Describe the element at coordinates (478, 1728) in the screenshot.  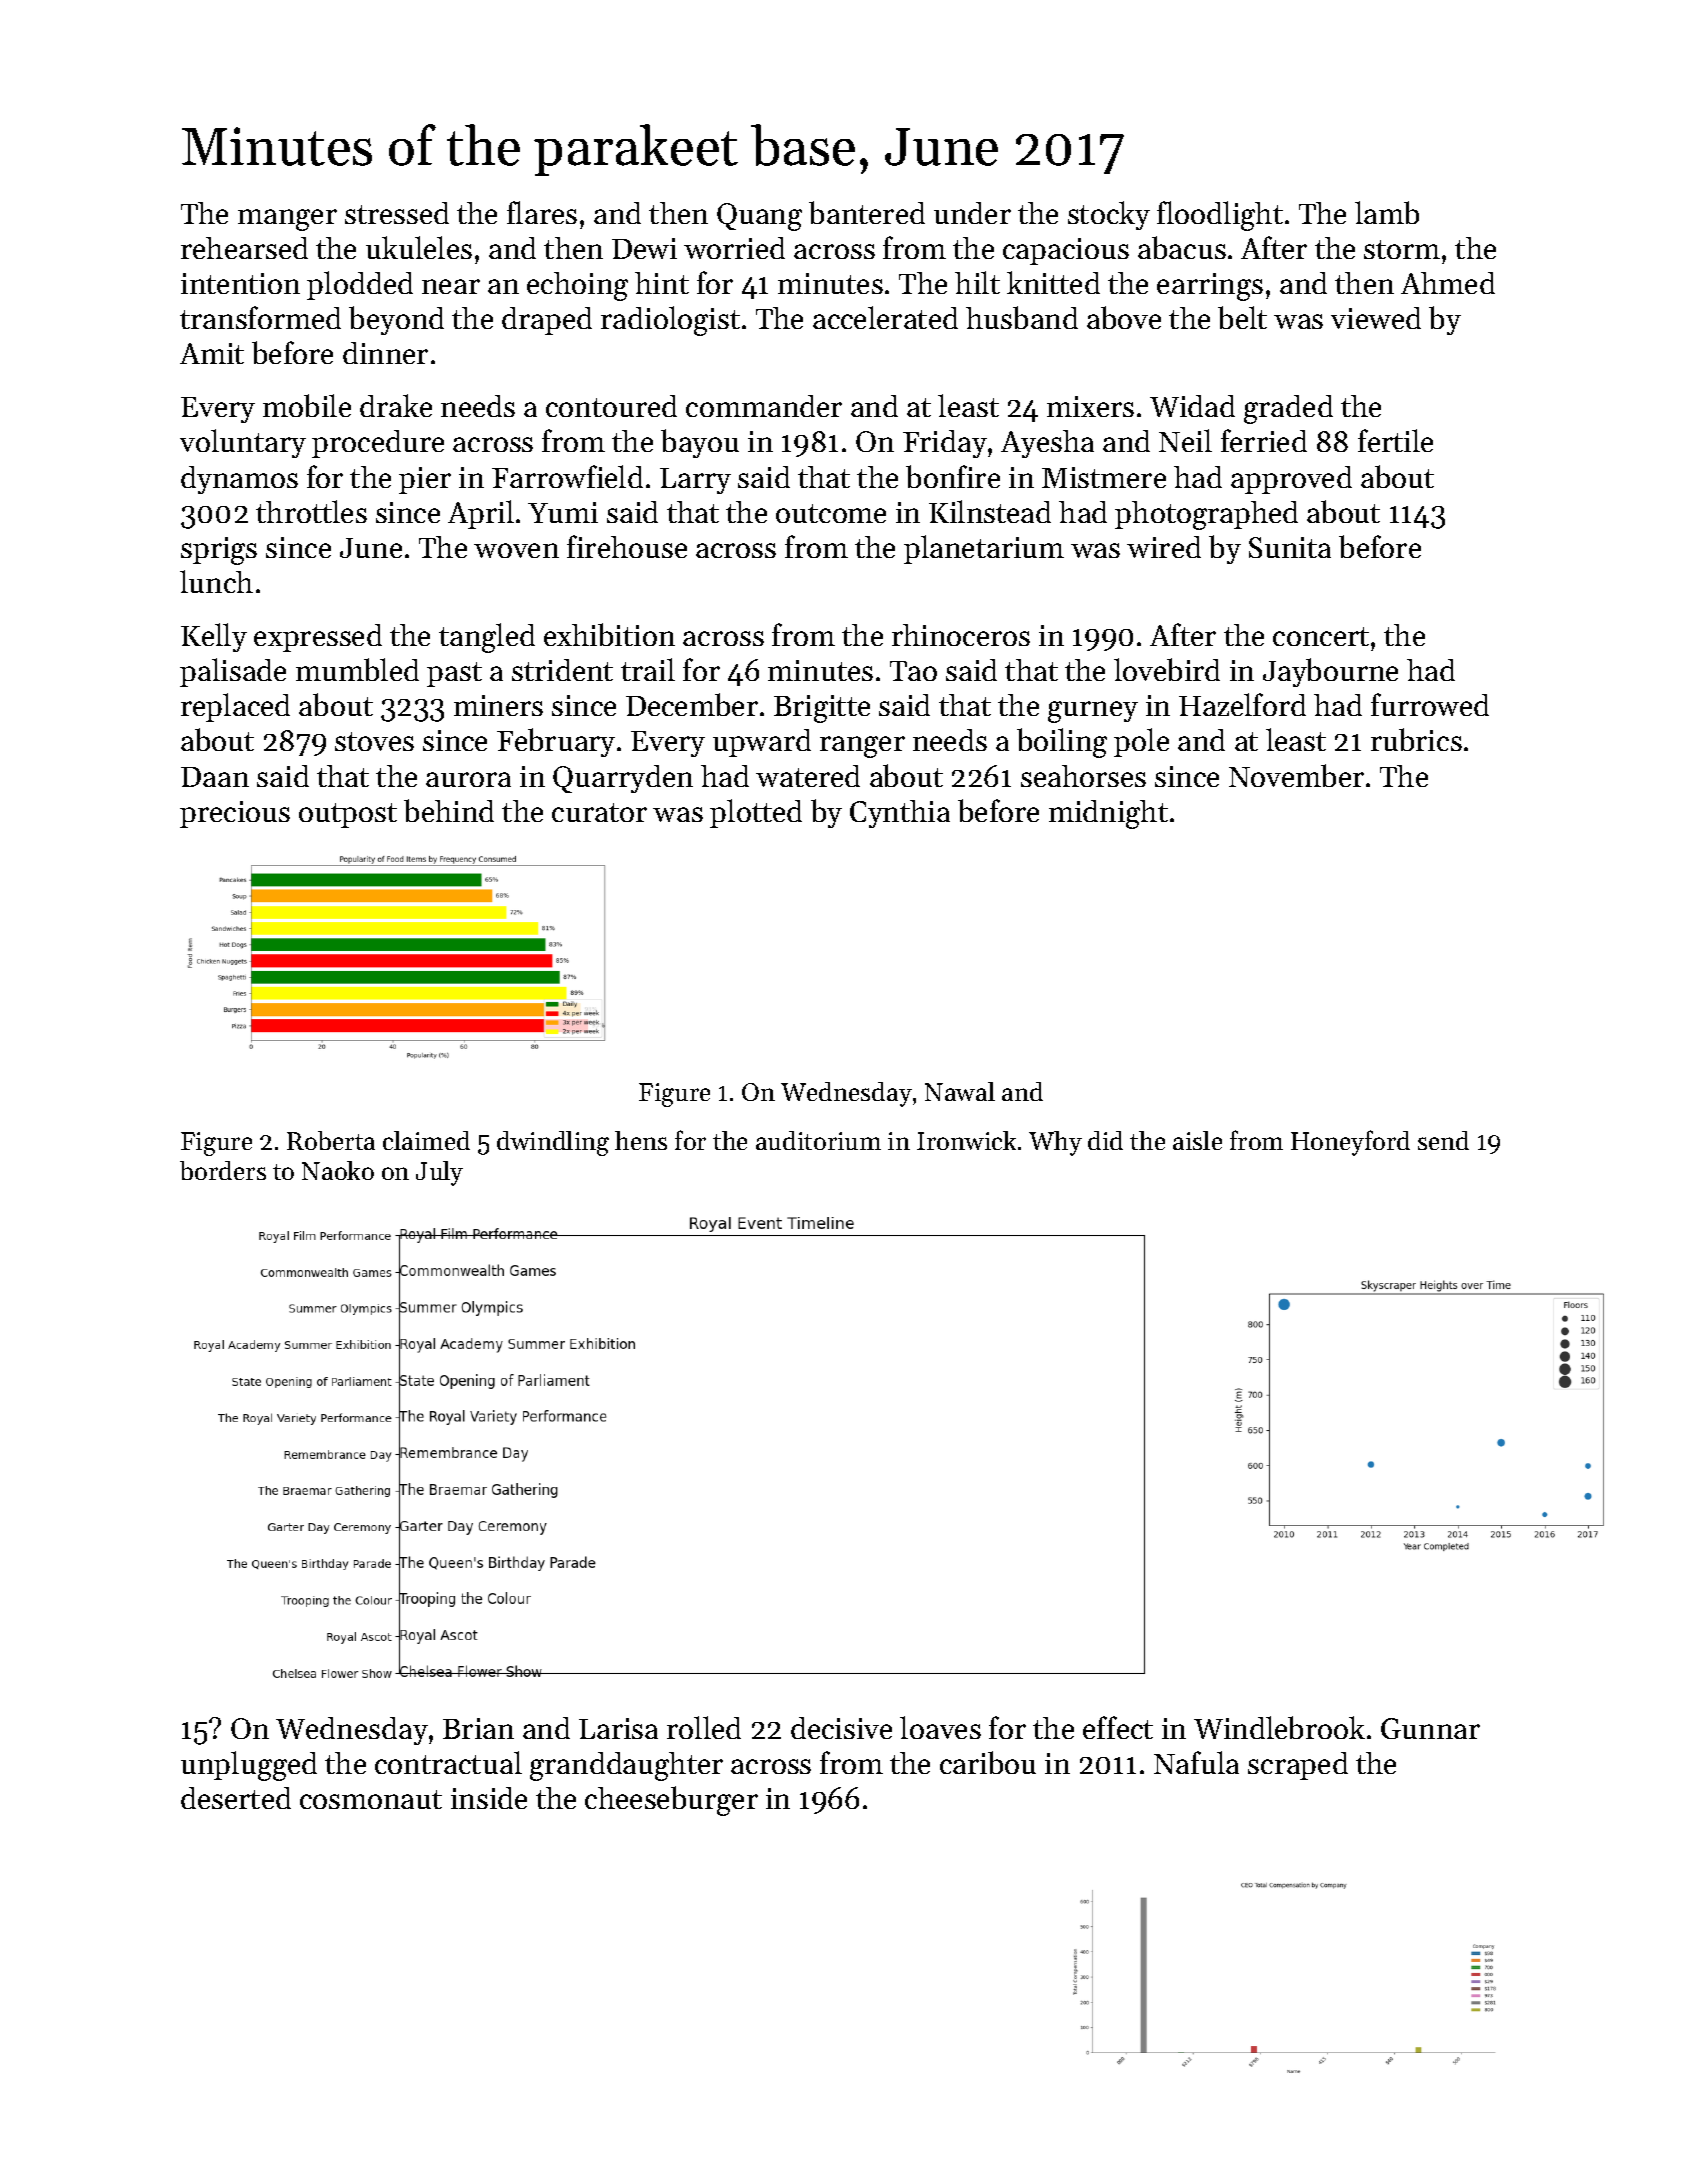
I see `Brian` at that location.
